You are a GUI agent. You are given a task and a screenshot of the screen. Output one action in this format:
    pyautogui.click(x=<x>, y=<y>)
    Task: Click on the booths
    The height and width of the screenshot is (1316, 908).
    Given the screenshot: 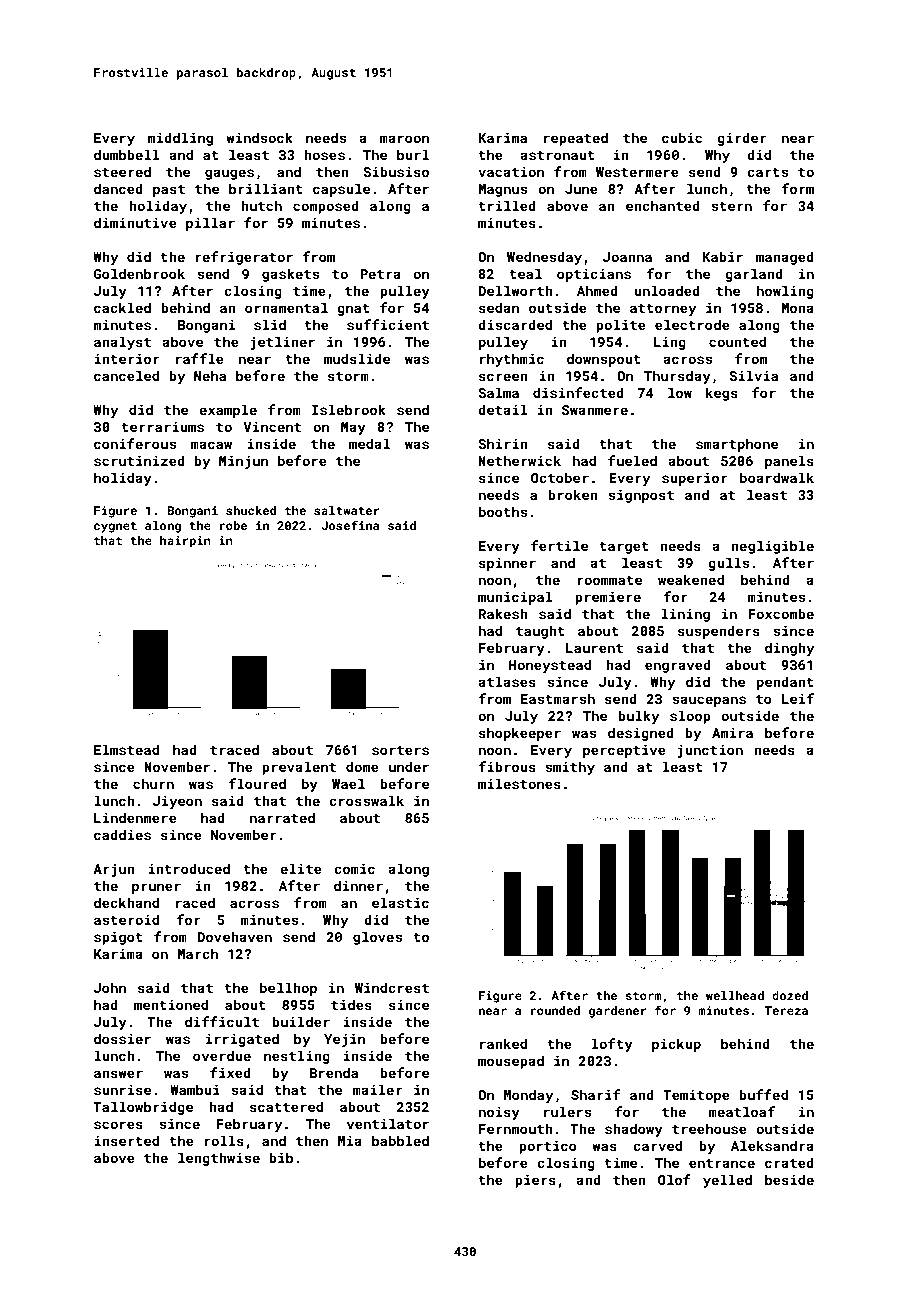 What is the action you would take?
    pyautogui.click(x=503, y=511)
